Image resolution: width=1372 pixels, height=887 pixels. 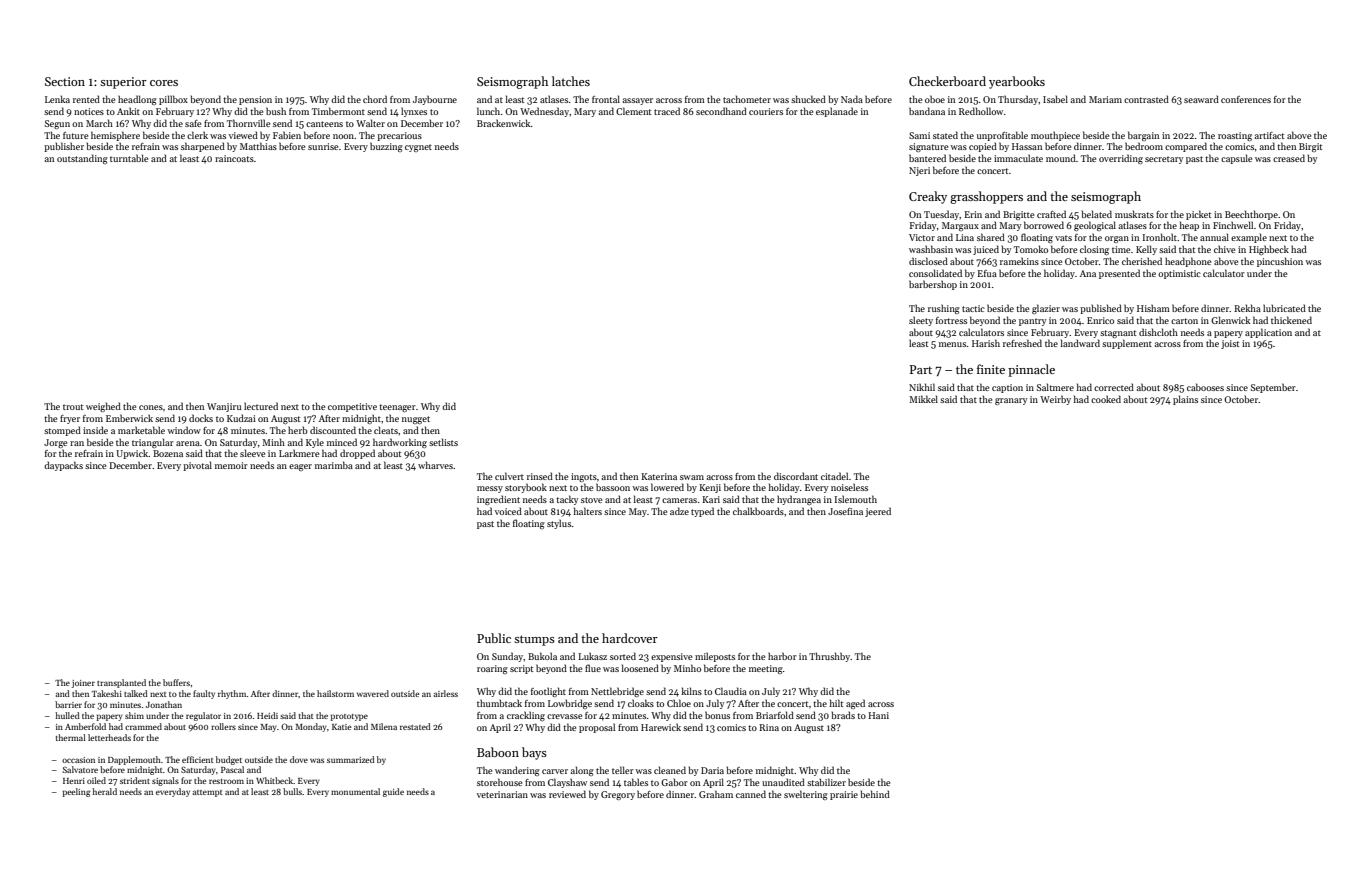 What do you see at coordinates (65, 81) in the screenshot?
I see `Section` at bounding box center [65, 81].
